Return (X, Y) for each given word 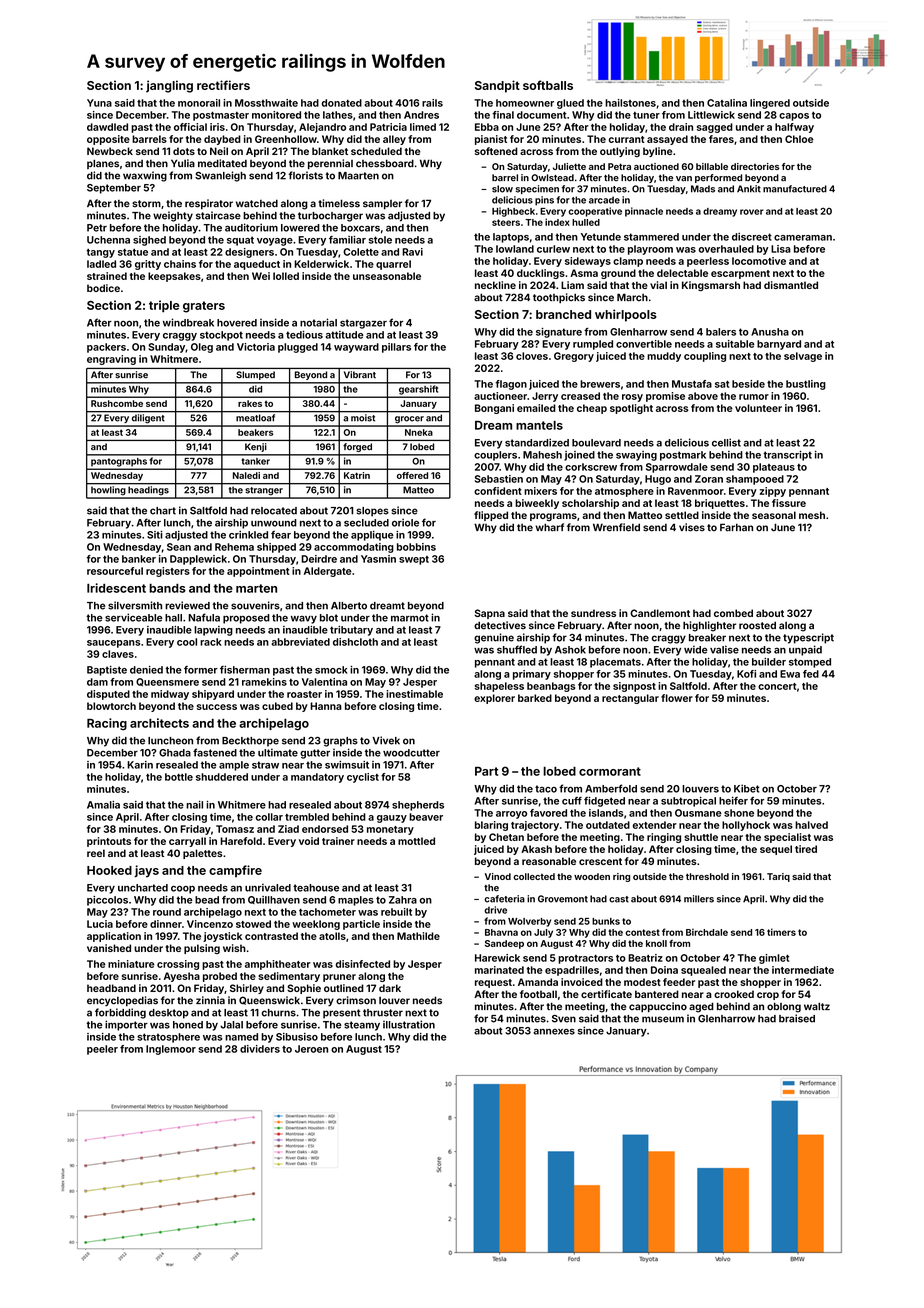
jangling (169, 86)
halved (811, 825)
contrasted (271, 936)
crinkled (248, 535)
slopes (372, 512)
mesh (812, 515)
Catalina (727, 103)
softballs (548, 85)
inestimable (414, 694)
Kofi (746, 674)
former (201, 670)
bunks (606, 921)
